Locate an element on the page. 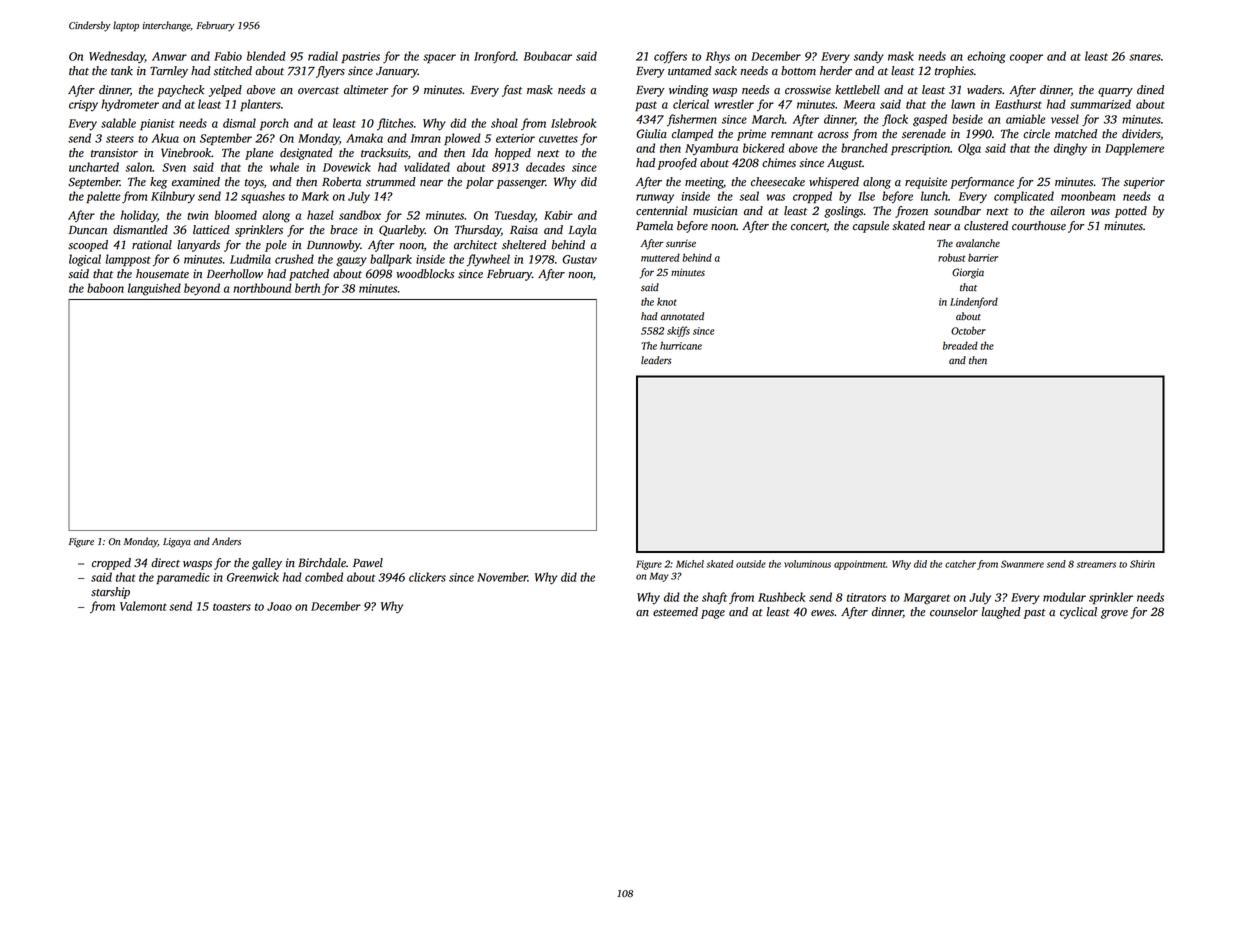 This document has height=952, width=1233. breaded is located at coordinates (960, 345).
